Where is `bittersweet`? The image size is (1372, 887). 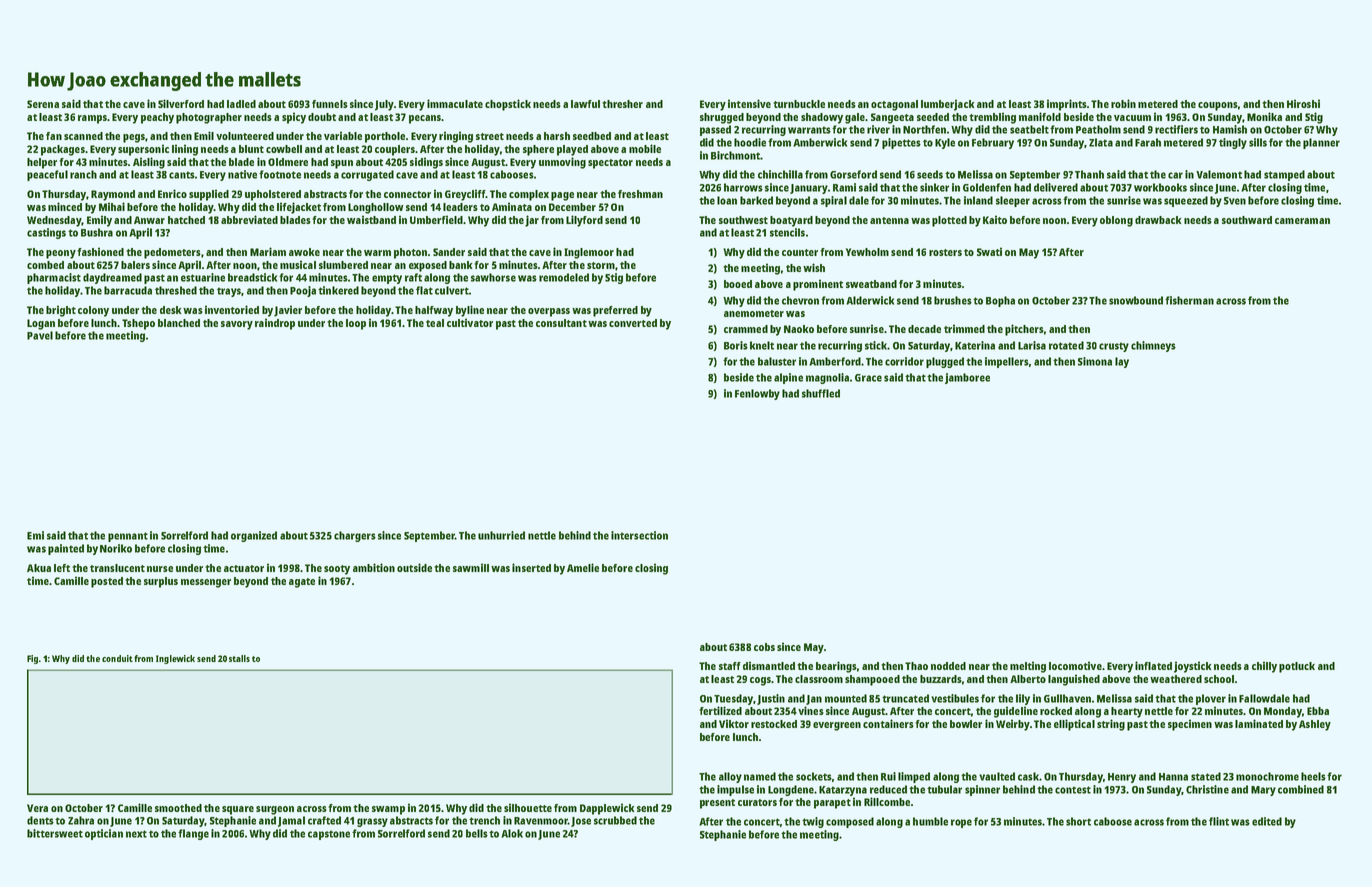 bittersweet is located at coordinates (55, 833).
